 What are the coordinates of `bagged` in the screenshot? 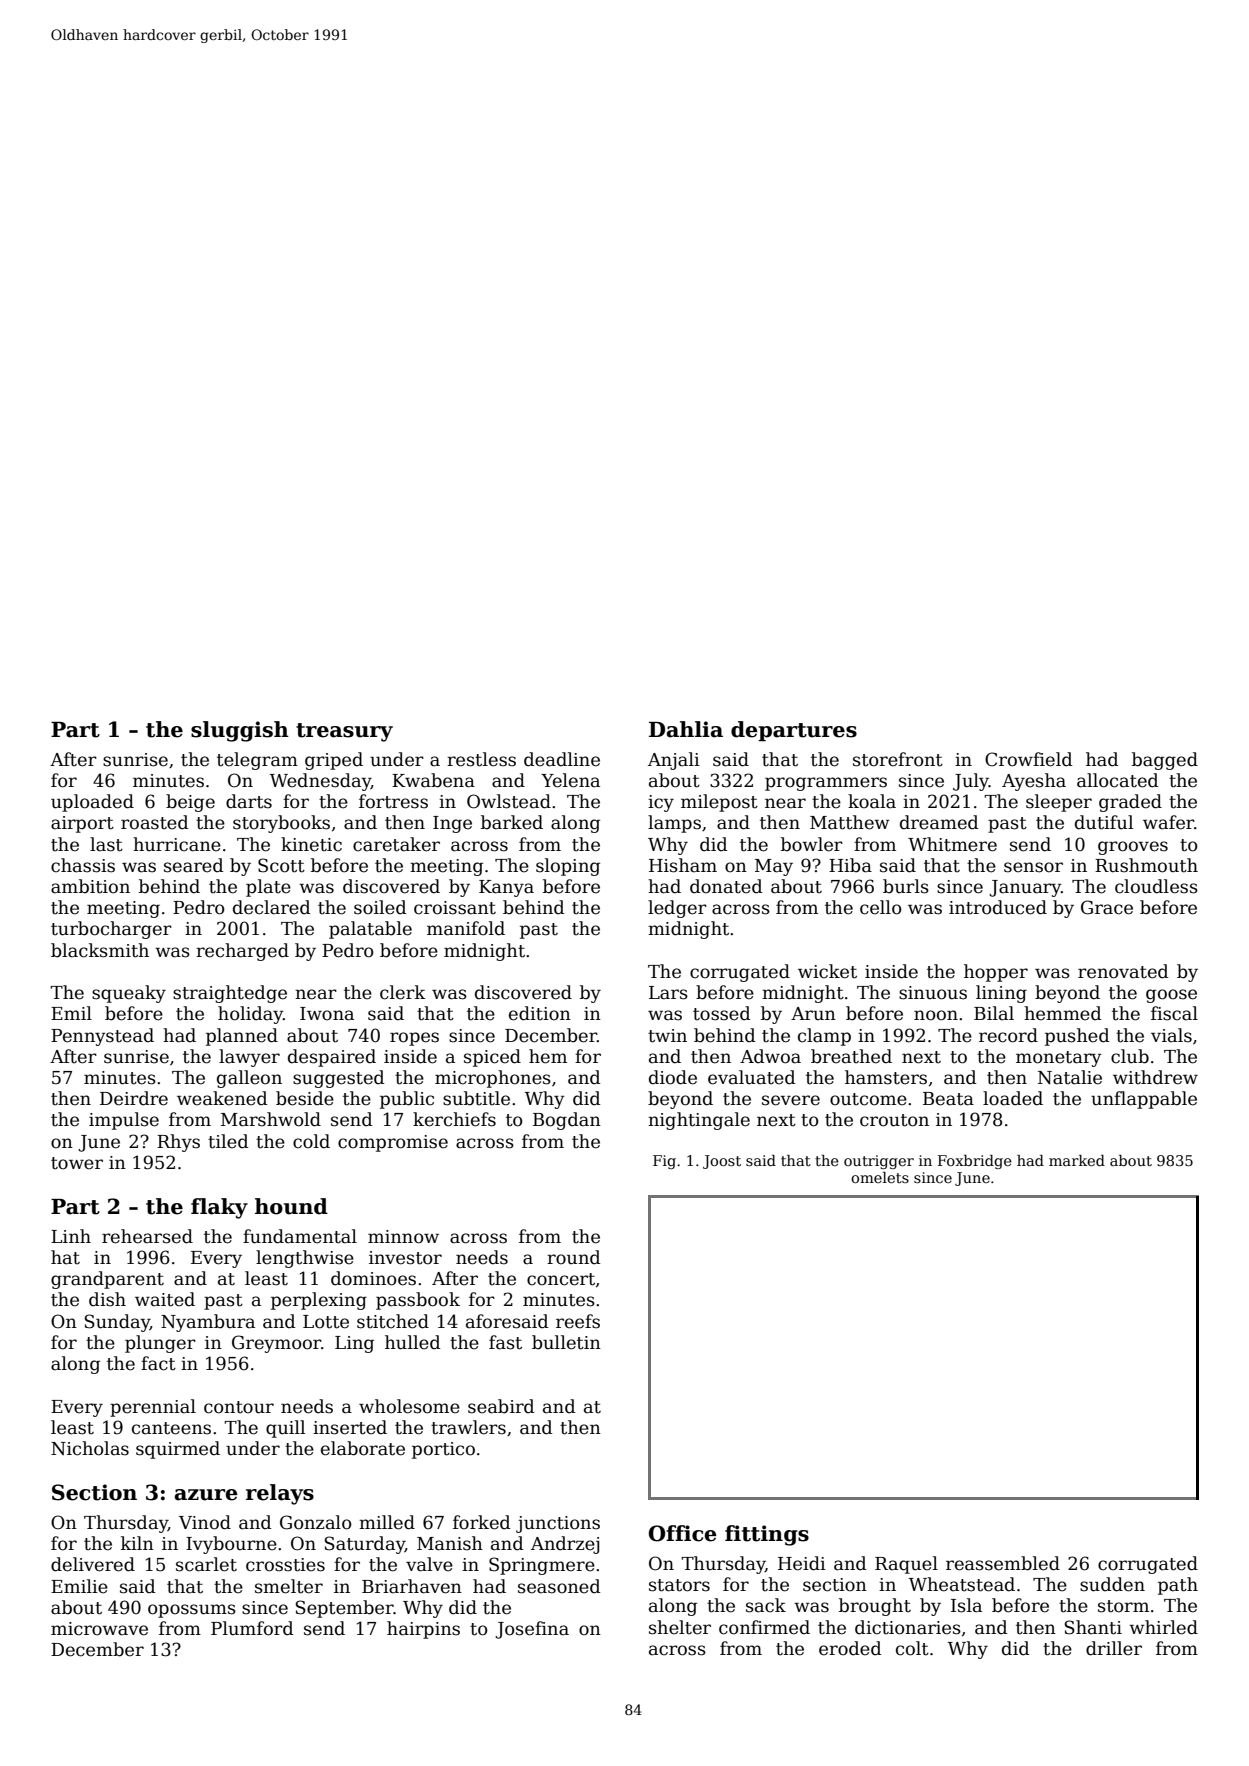 It's located at (1165, 761).
